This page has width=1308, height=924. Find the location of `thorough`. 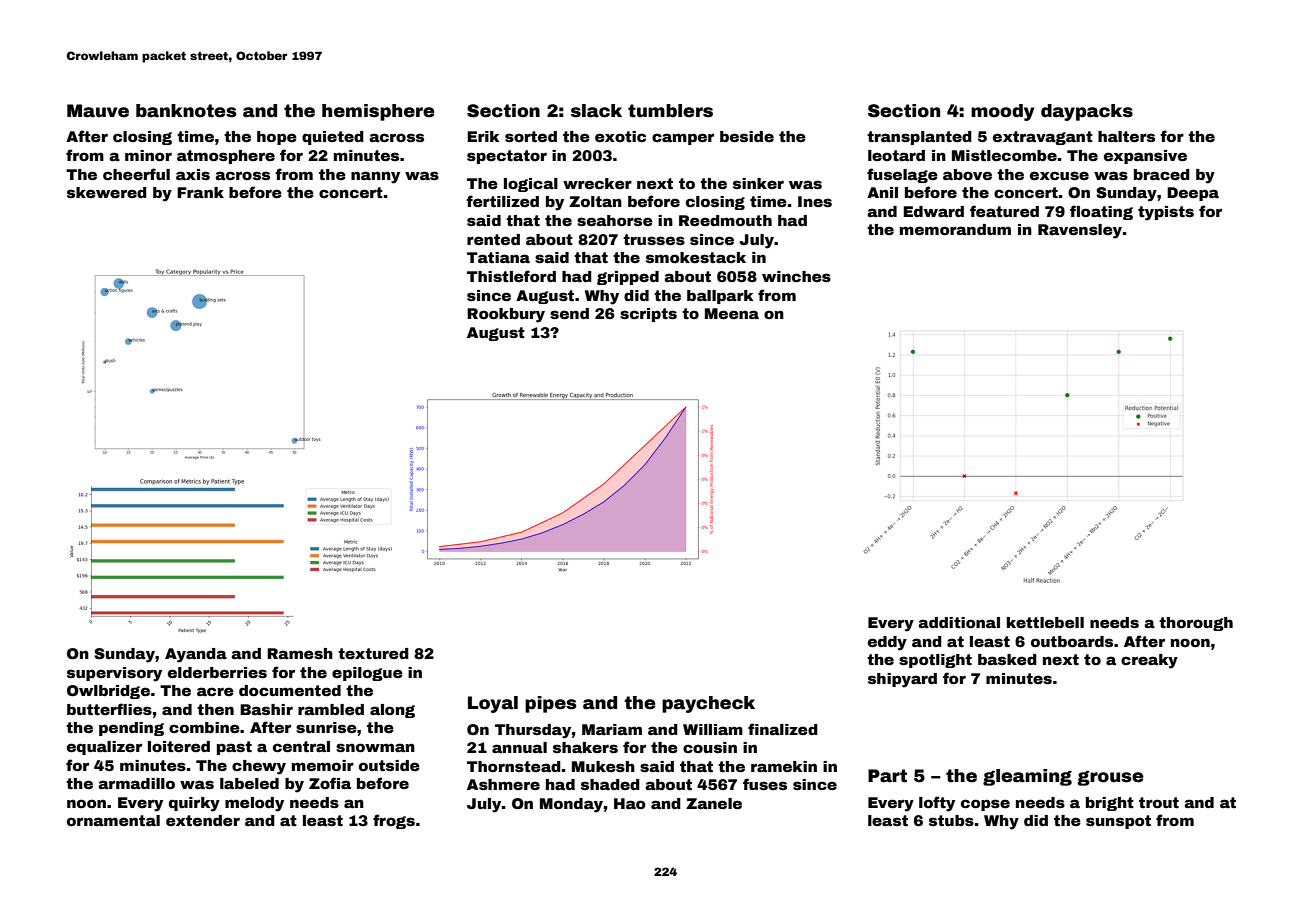

thorough is located at coordinates (1196, 624).
